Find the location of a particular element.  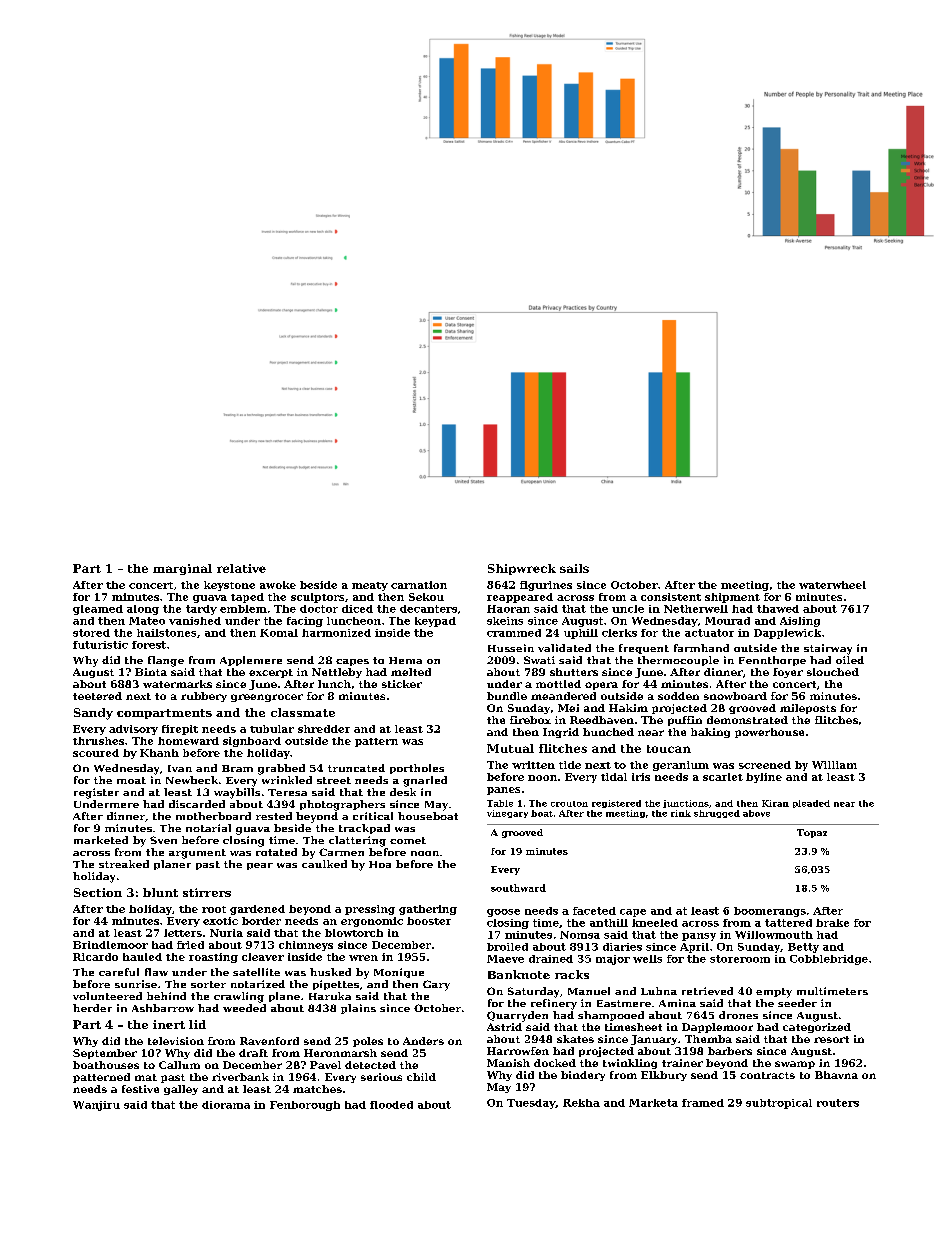

Dapplewick is located at coordinates (787, 634).
